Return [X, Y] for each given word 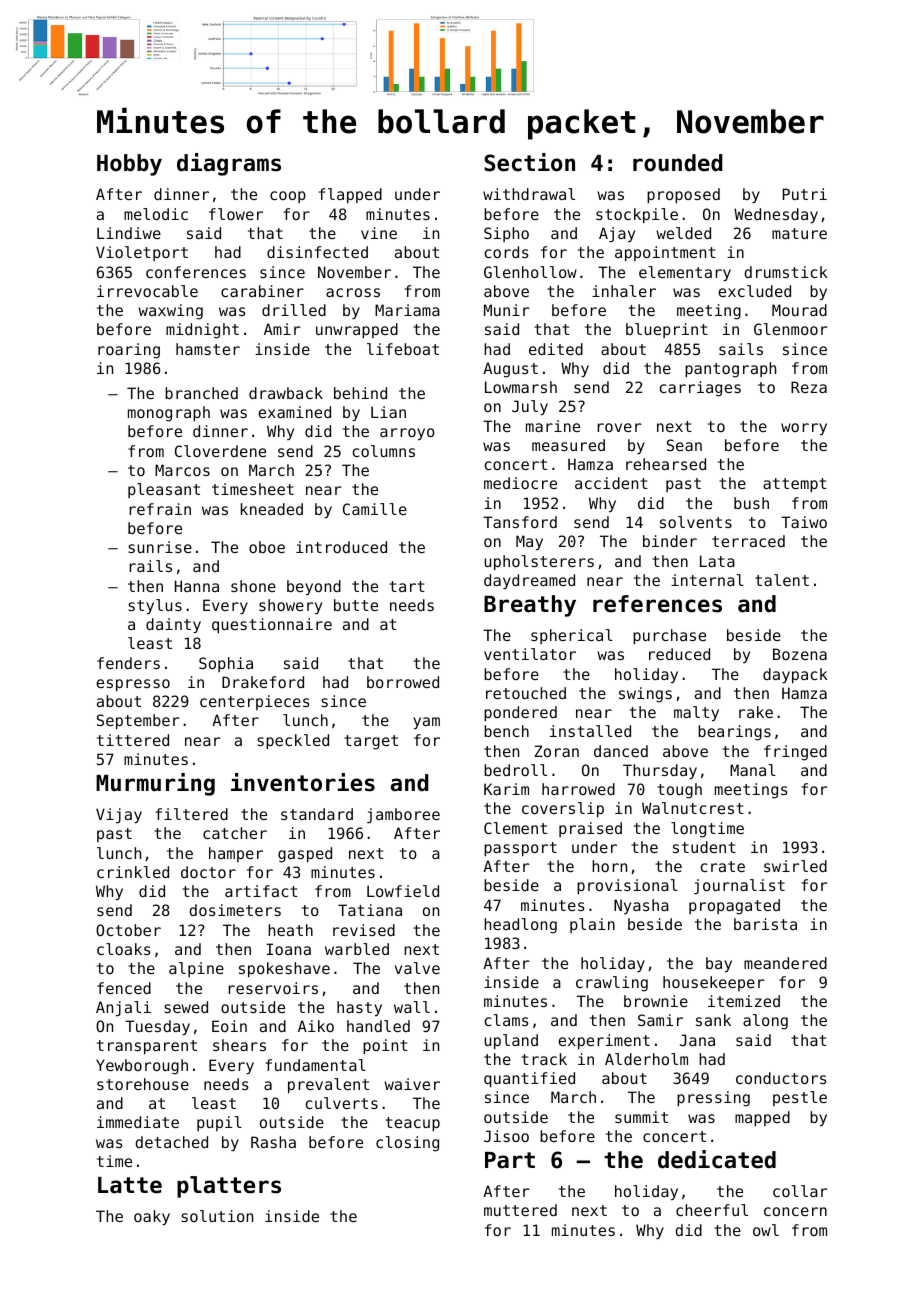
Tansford [520, 522]
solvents [696, 522]
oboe [267, 547]
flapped [350, 195]
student [704, 847]
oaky [152, 1217]
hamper [236, 854]
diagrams [229, 164]
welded [683, 233]
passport [520, 849]
